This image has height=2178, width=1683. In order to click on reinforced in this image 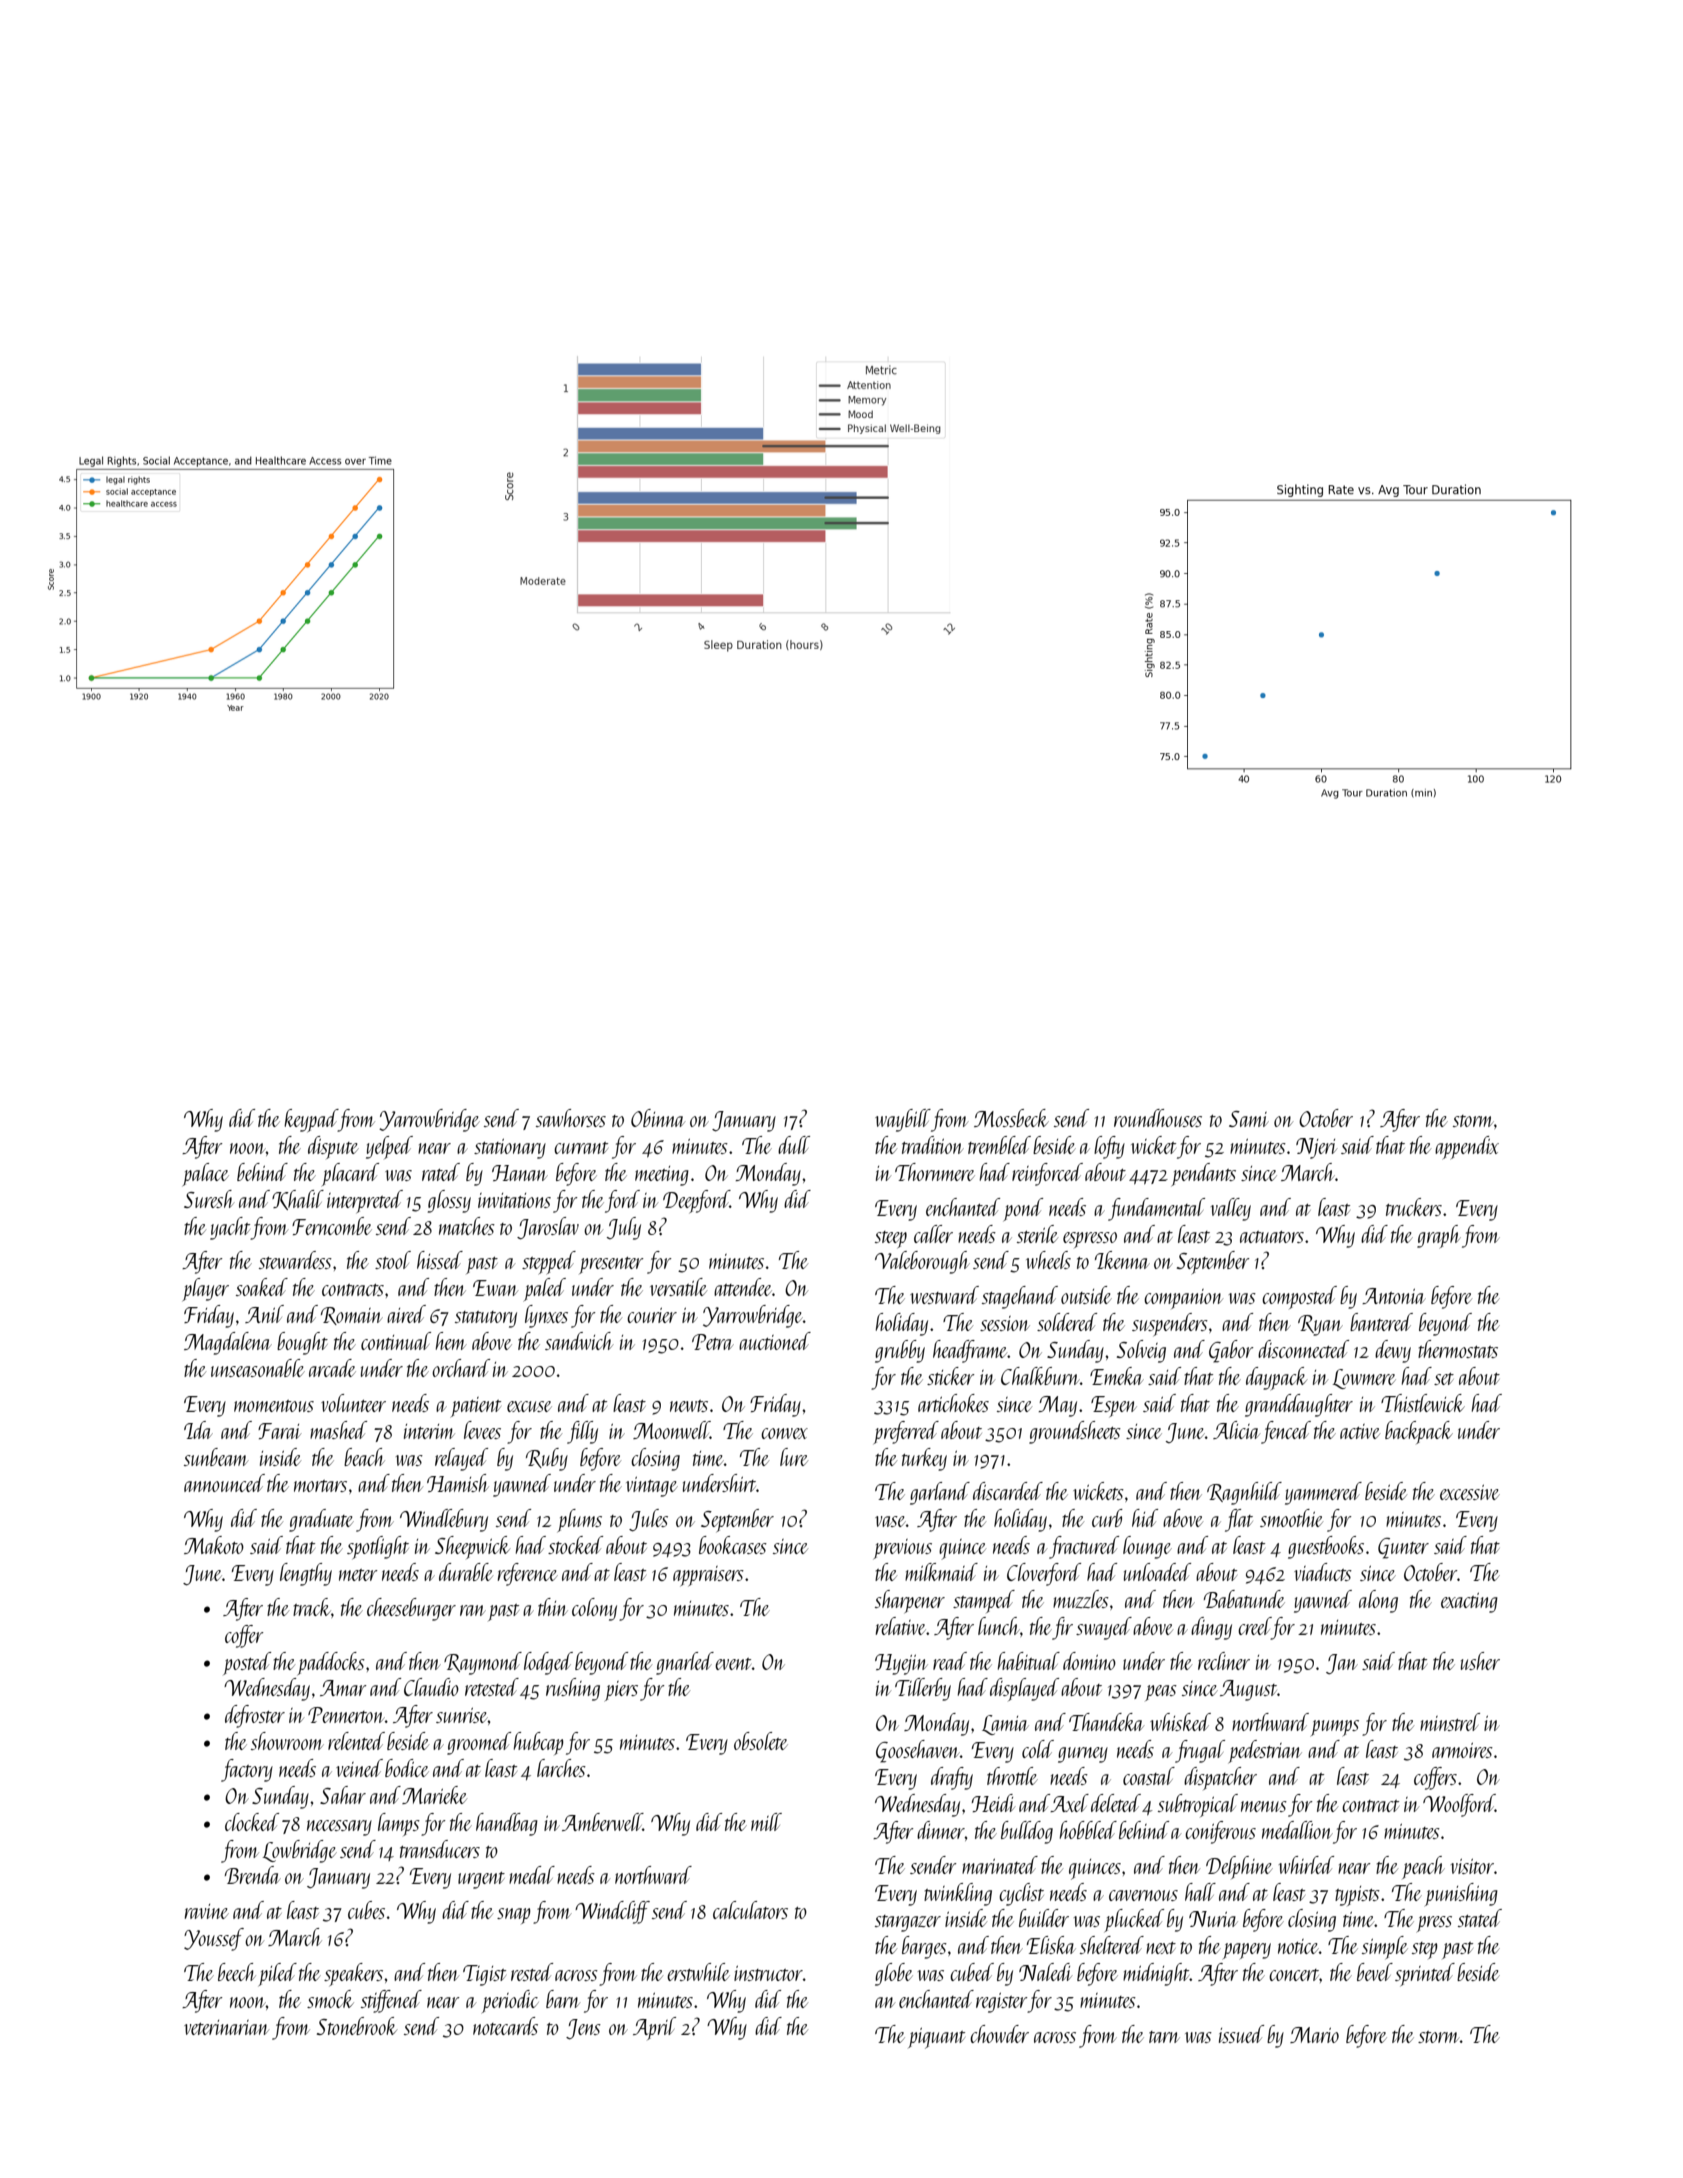, I will do `click(1047, 1174)`.
